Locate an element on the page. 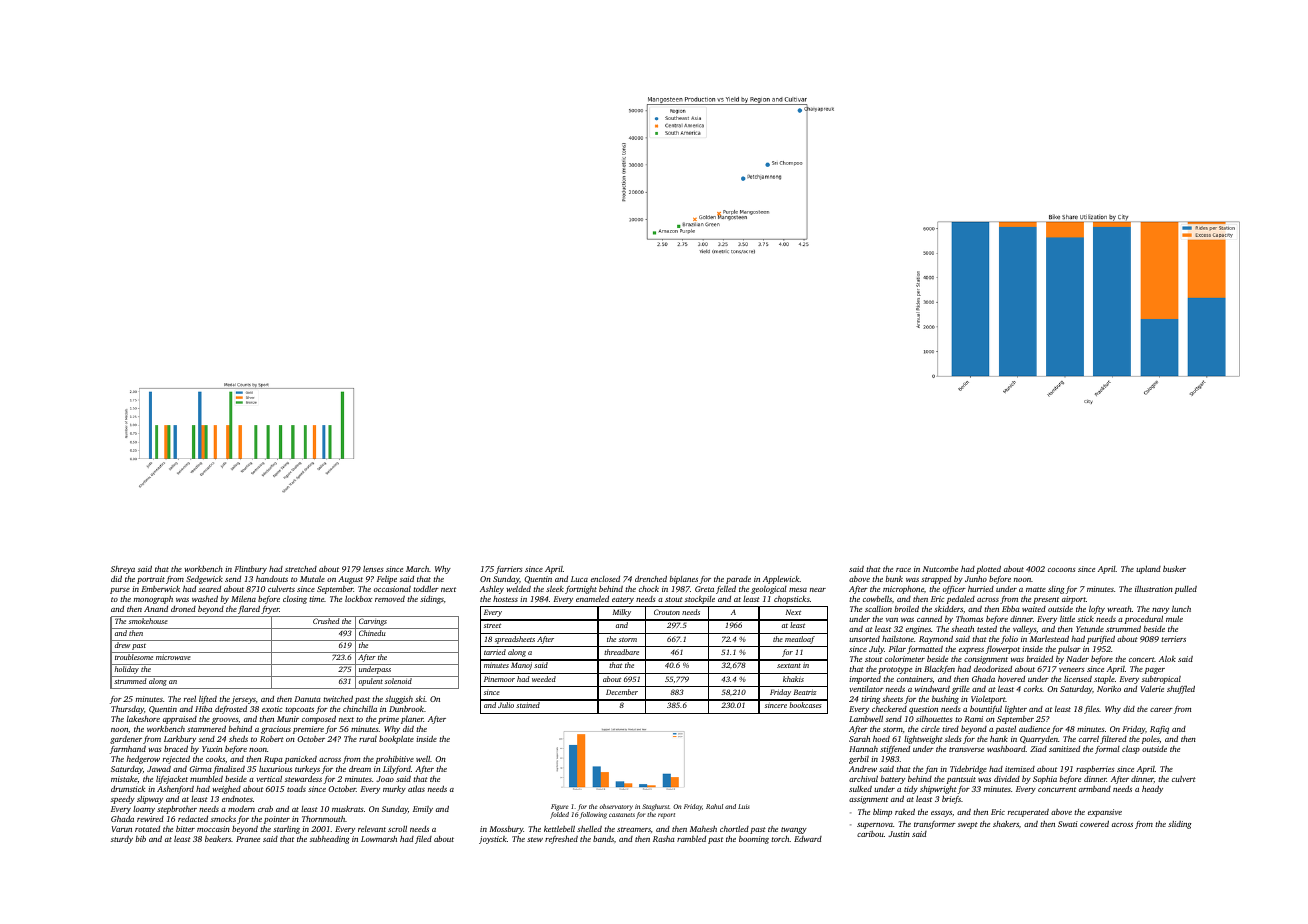 The width and height of the image is (1308, 924). Luca is located at coordinates (579, 579).
